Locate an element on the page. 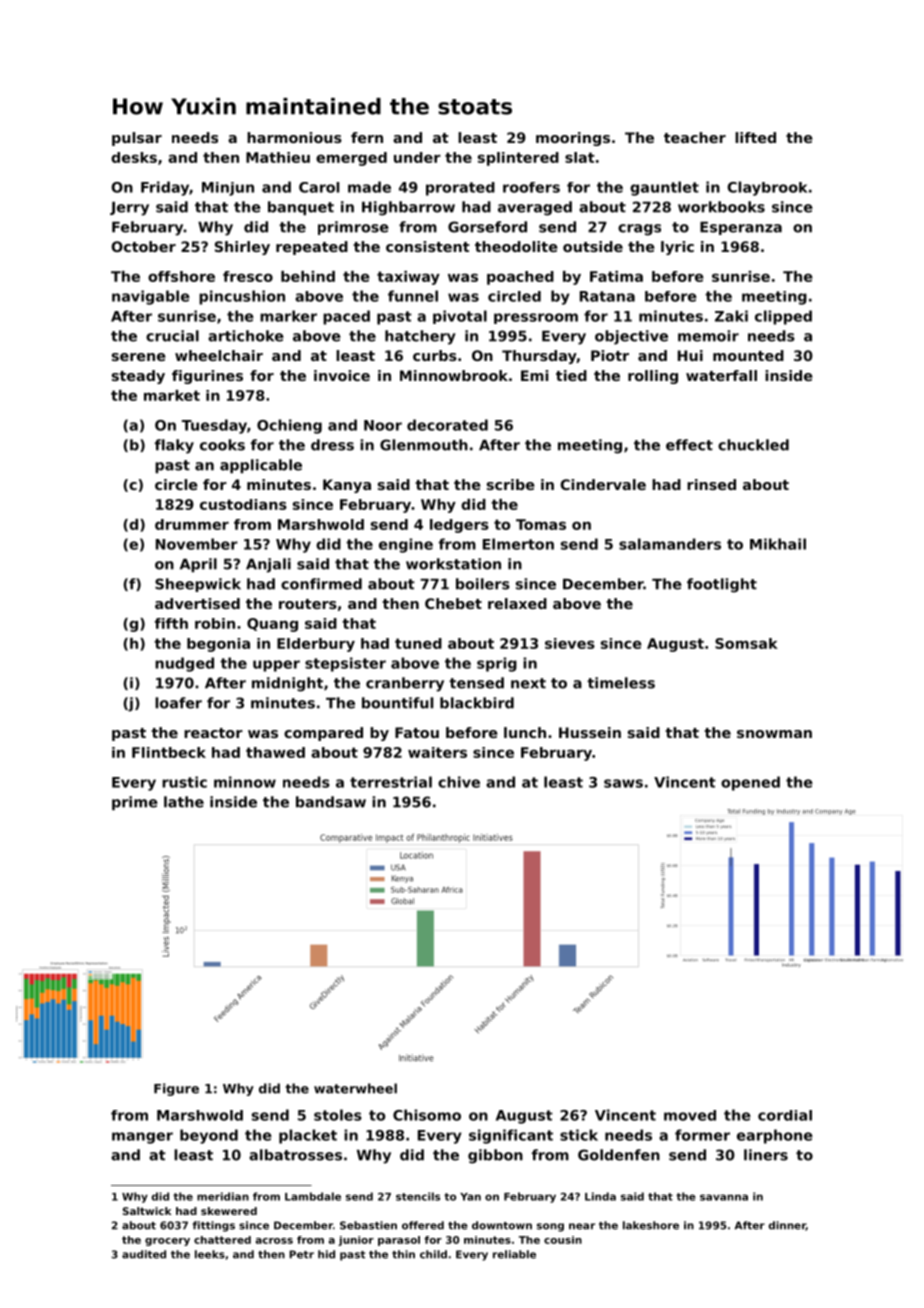 This page has height=1308, width=924. Tomas is located at coordinates (541, 524).
